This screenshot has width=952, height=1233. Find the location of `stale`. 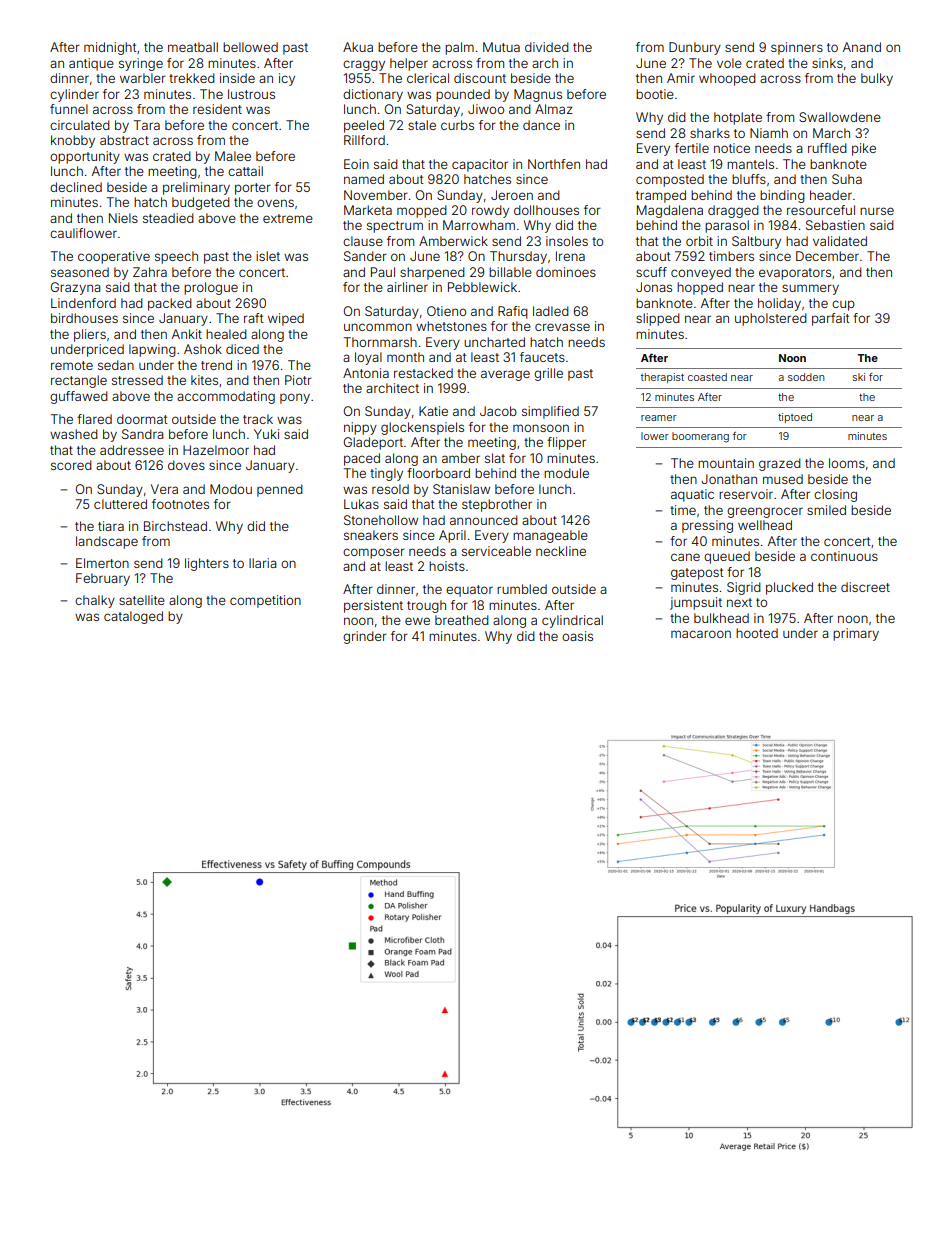

stale is located at coordinates (422, 125).
